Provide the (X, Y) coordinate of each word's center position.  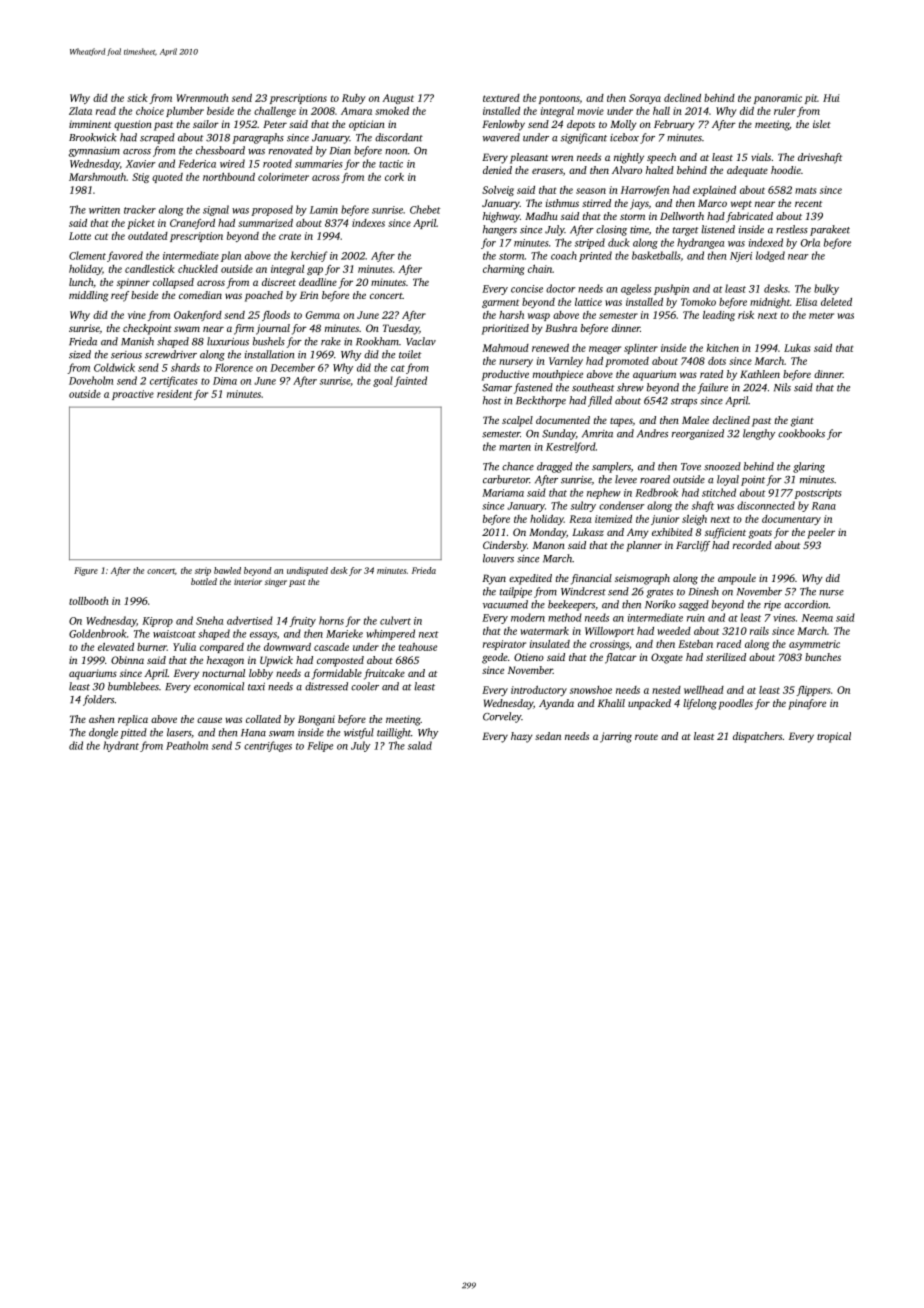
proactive (133, 395)
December (292, 367)
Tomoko (698, 302)
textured (501, 98)
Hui (831, 98)
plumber (185, 112)
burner (152, 647)
